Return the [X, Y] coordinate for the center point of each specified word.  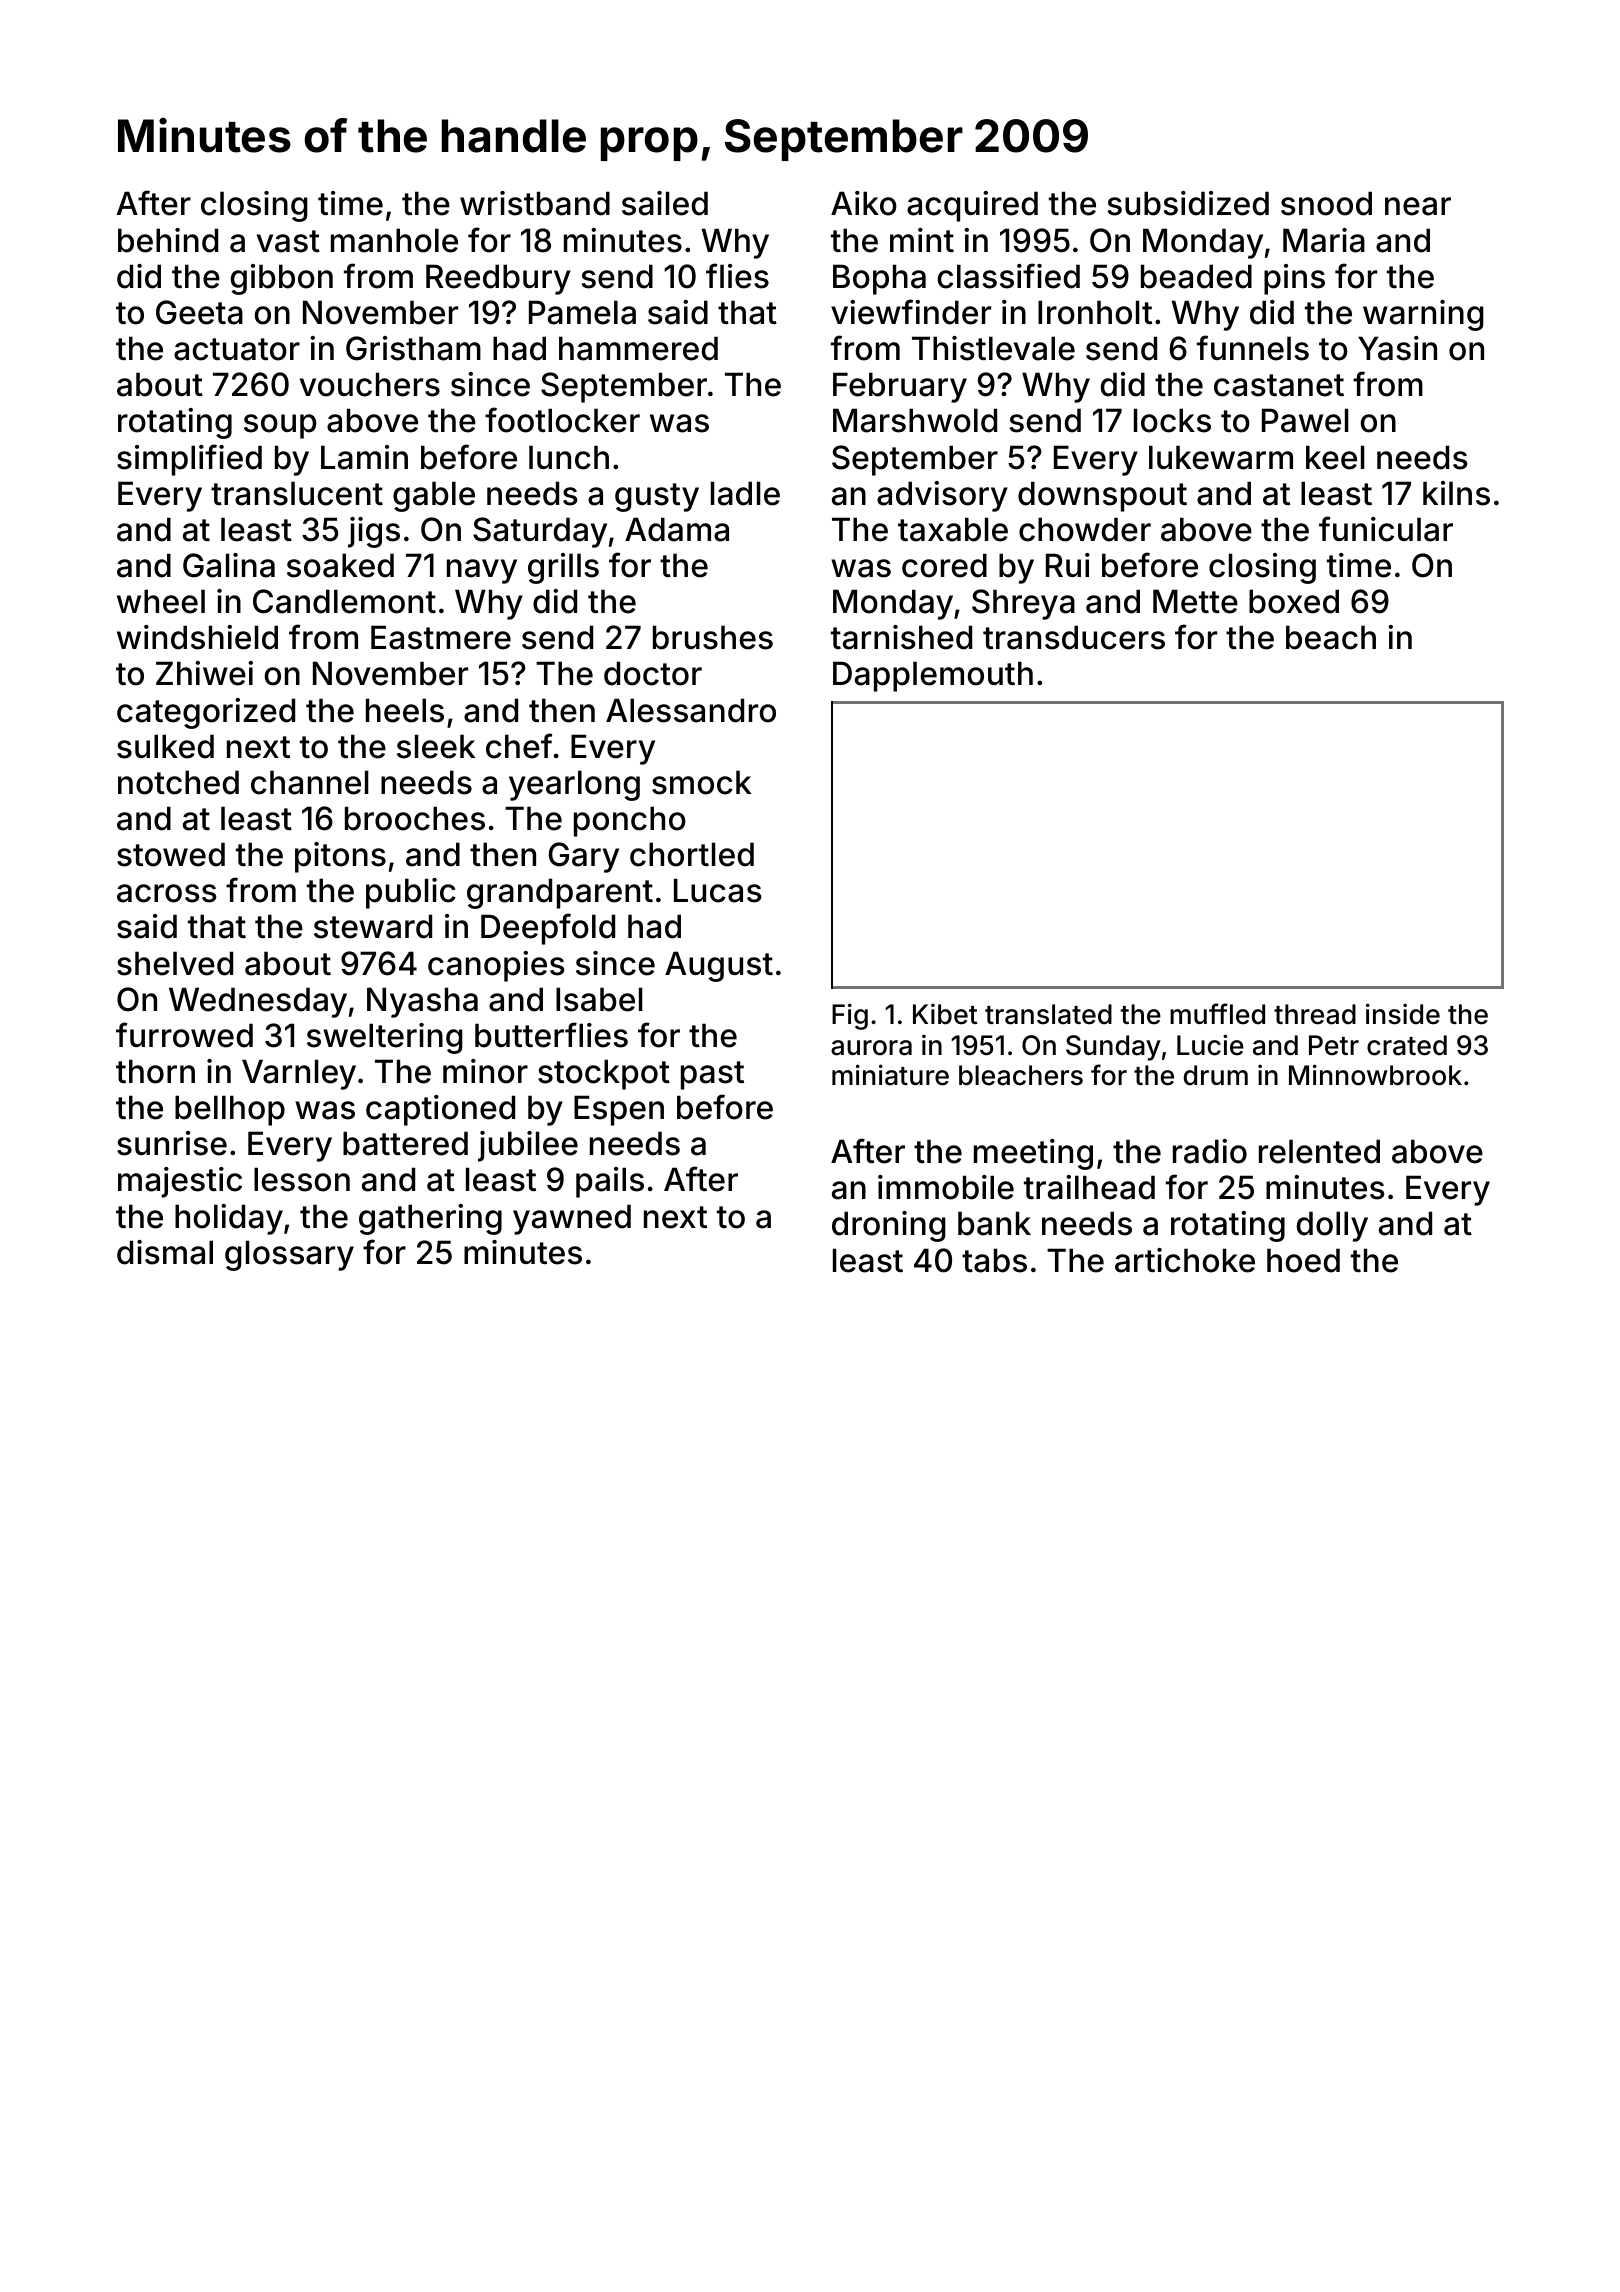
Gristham [413, 348]
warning [1423, 315]
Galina [229, 565]
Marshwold [915, 420]
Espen [619, 1110]
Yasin [1397, 348]
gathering [430, 1219]
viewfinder [911, 312]
